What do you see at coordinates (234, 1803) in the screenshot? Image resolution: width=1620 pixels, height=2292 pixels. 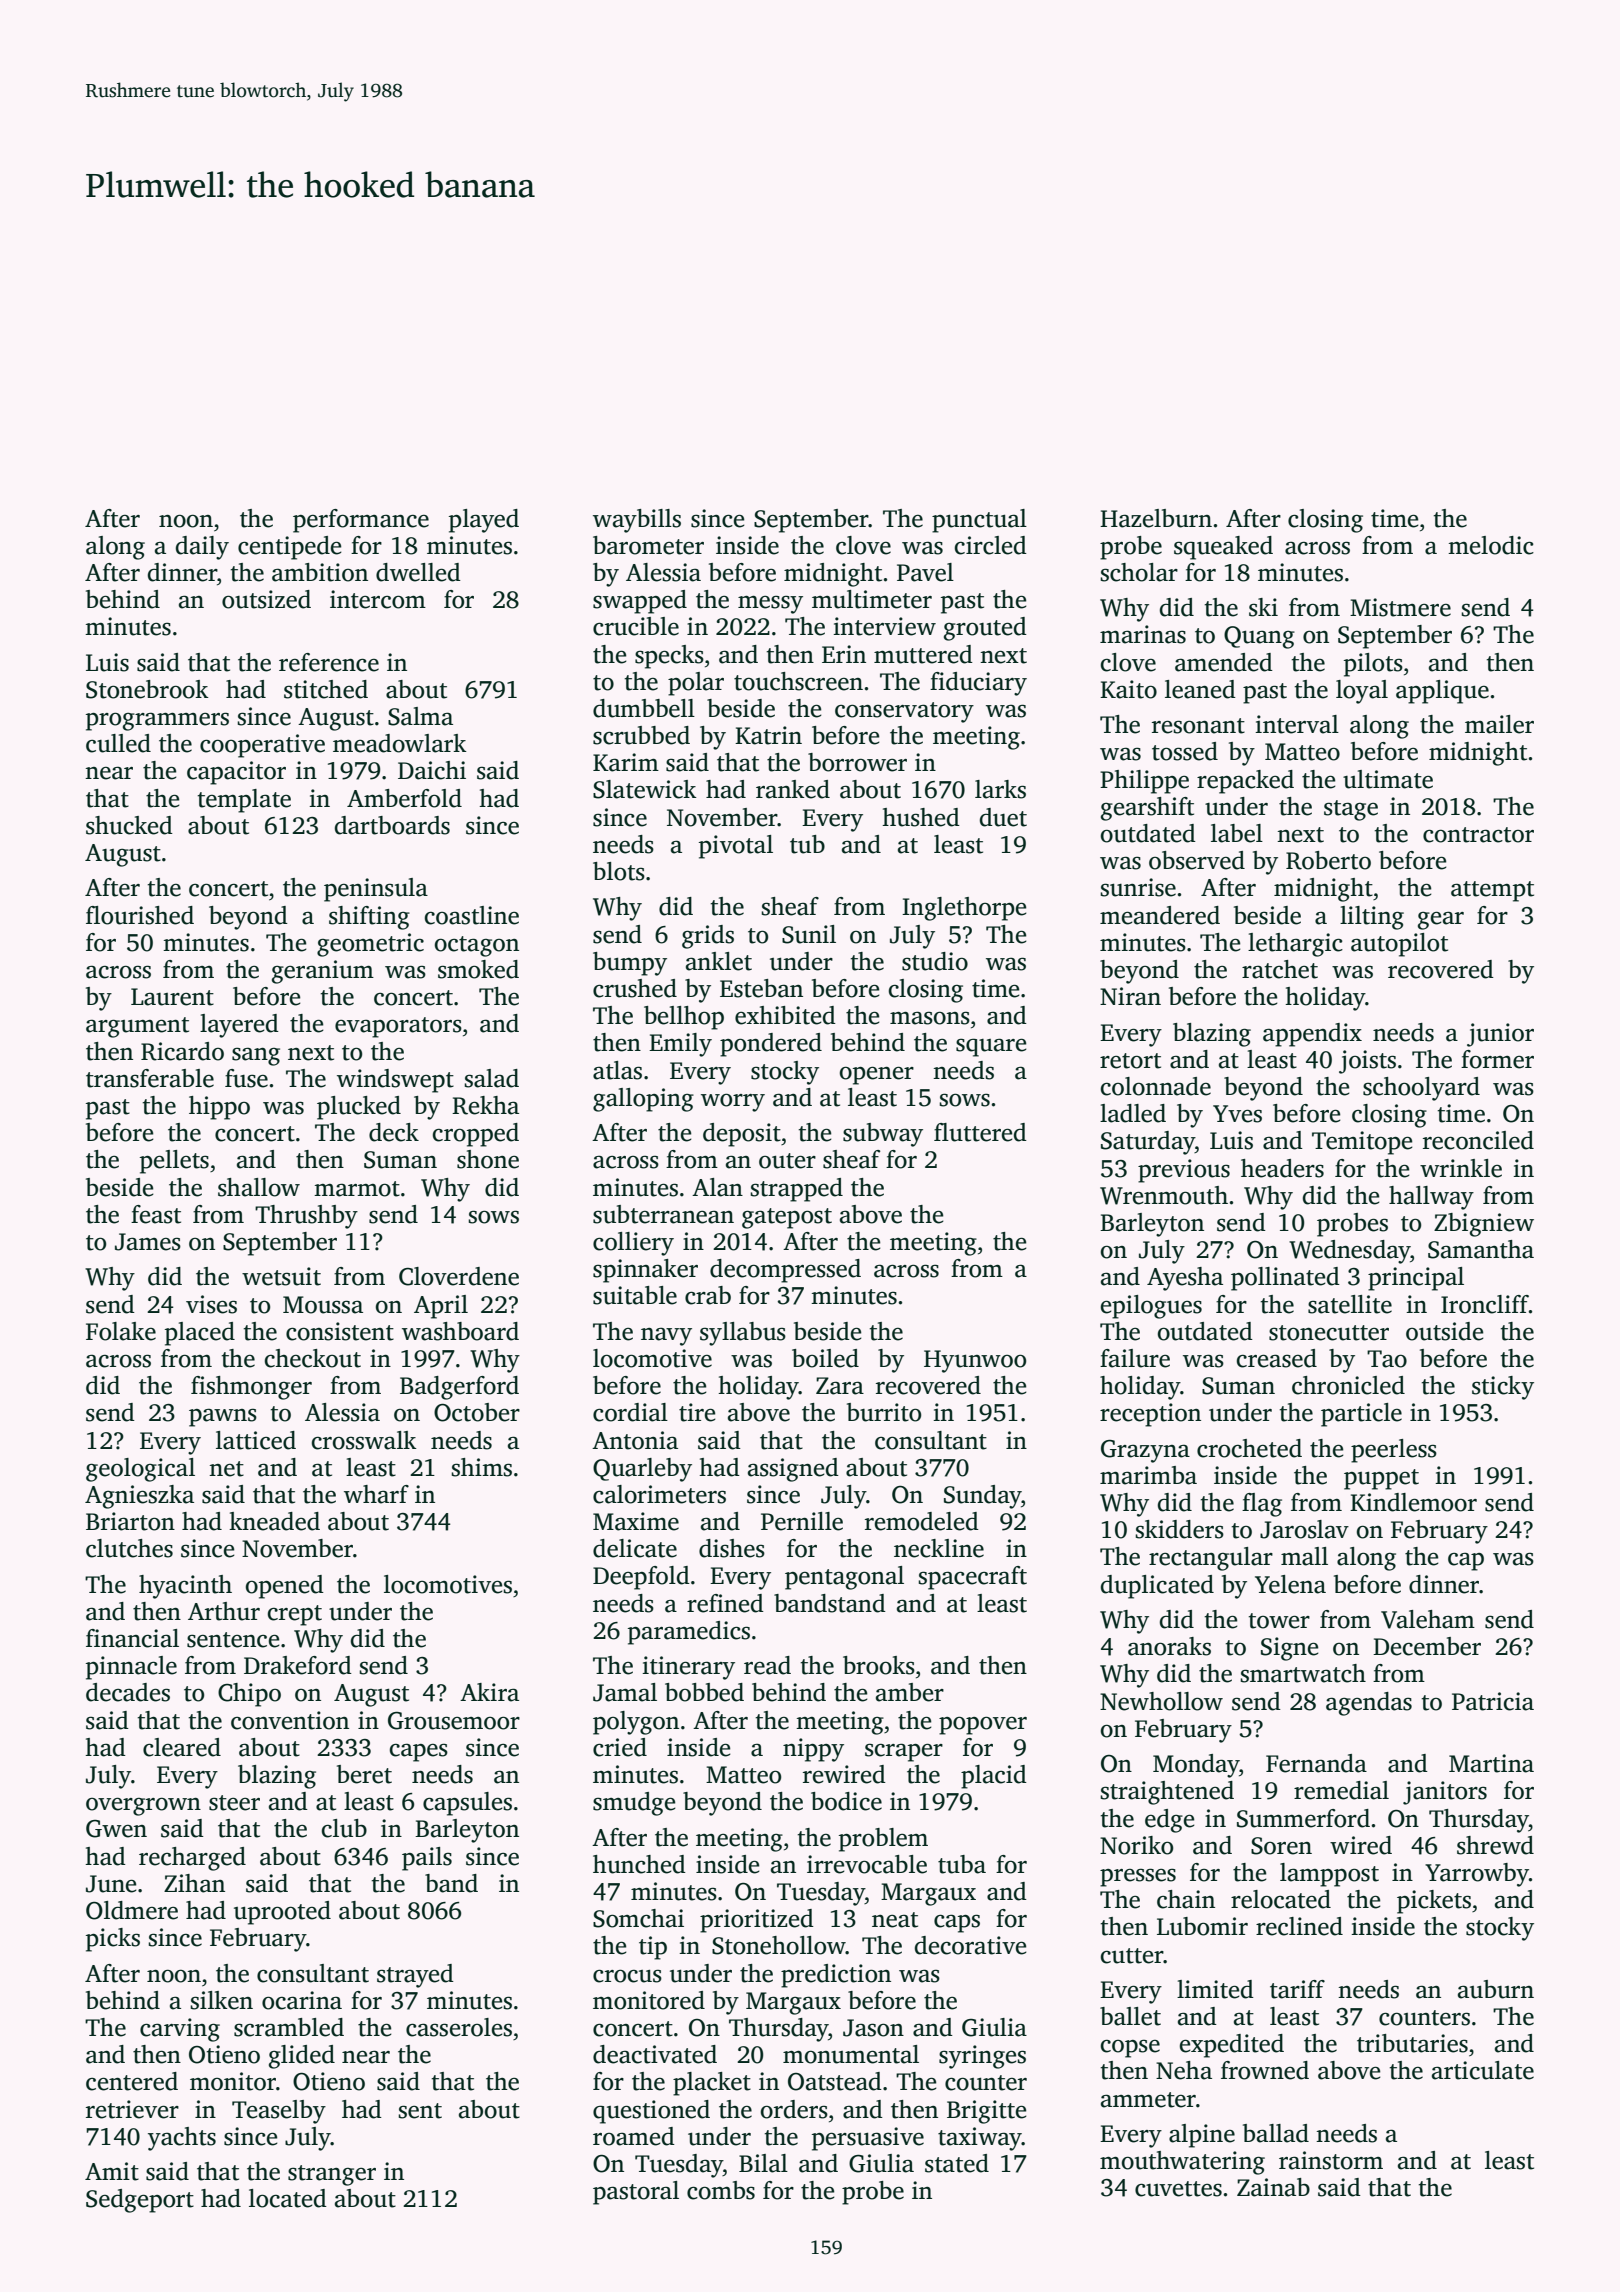 I see `steer` at bounding box center [234, 1803].
